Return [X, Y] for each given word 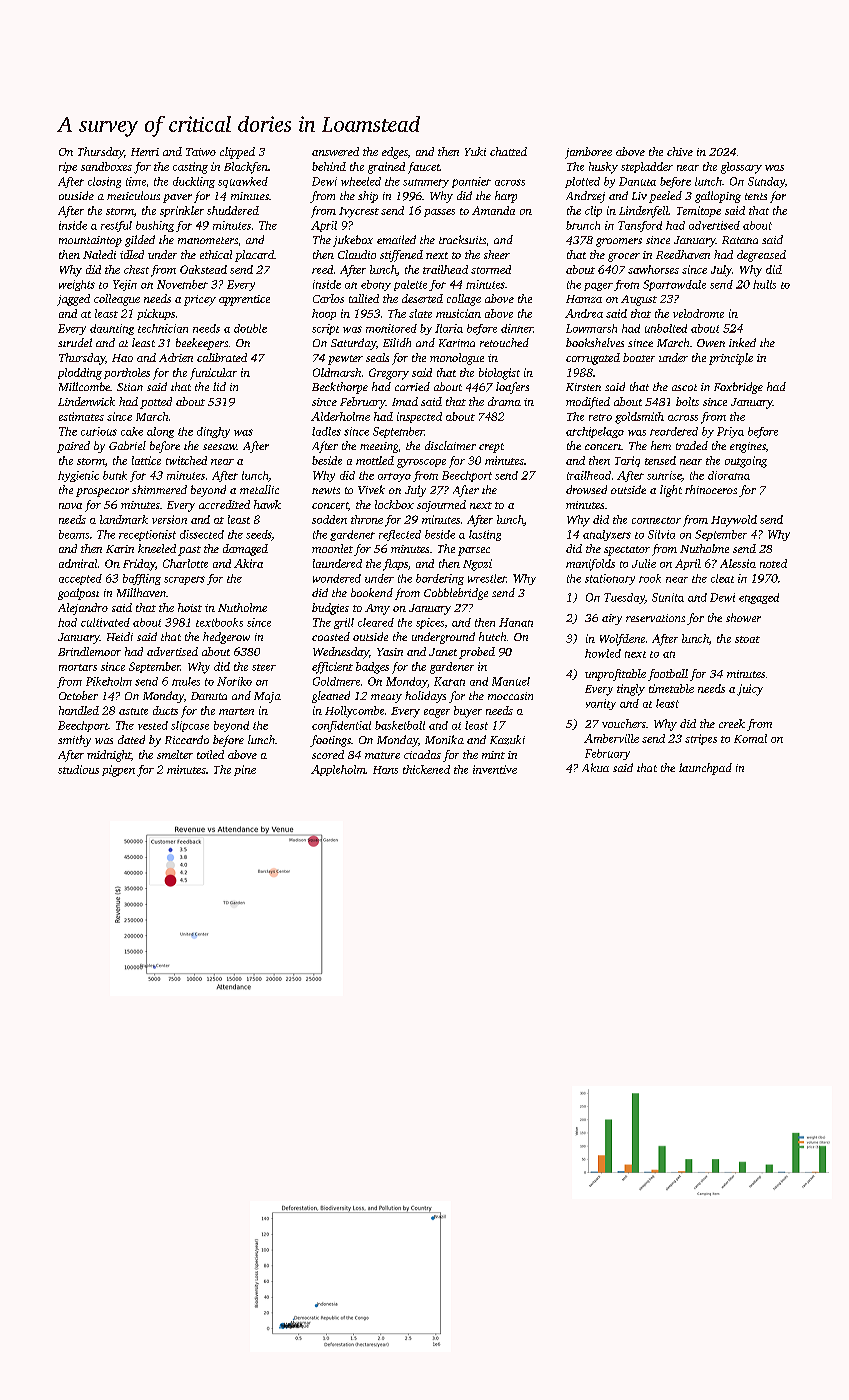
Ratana [740, 240]
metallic [259, 489]
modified [588, 403]
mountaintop [90, 241]
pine [245, 770]
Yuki [475, 151]
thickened [426, 769]
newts [326, 490]
